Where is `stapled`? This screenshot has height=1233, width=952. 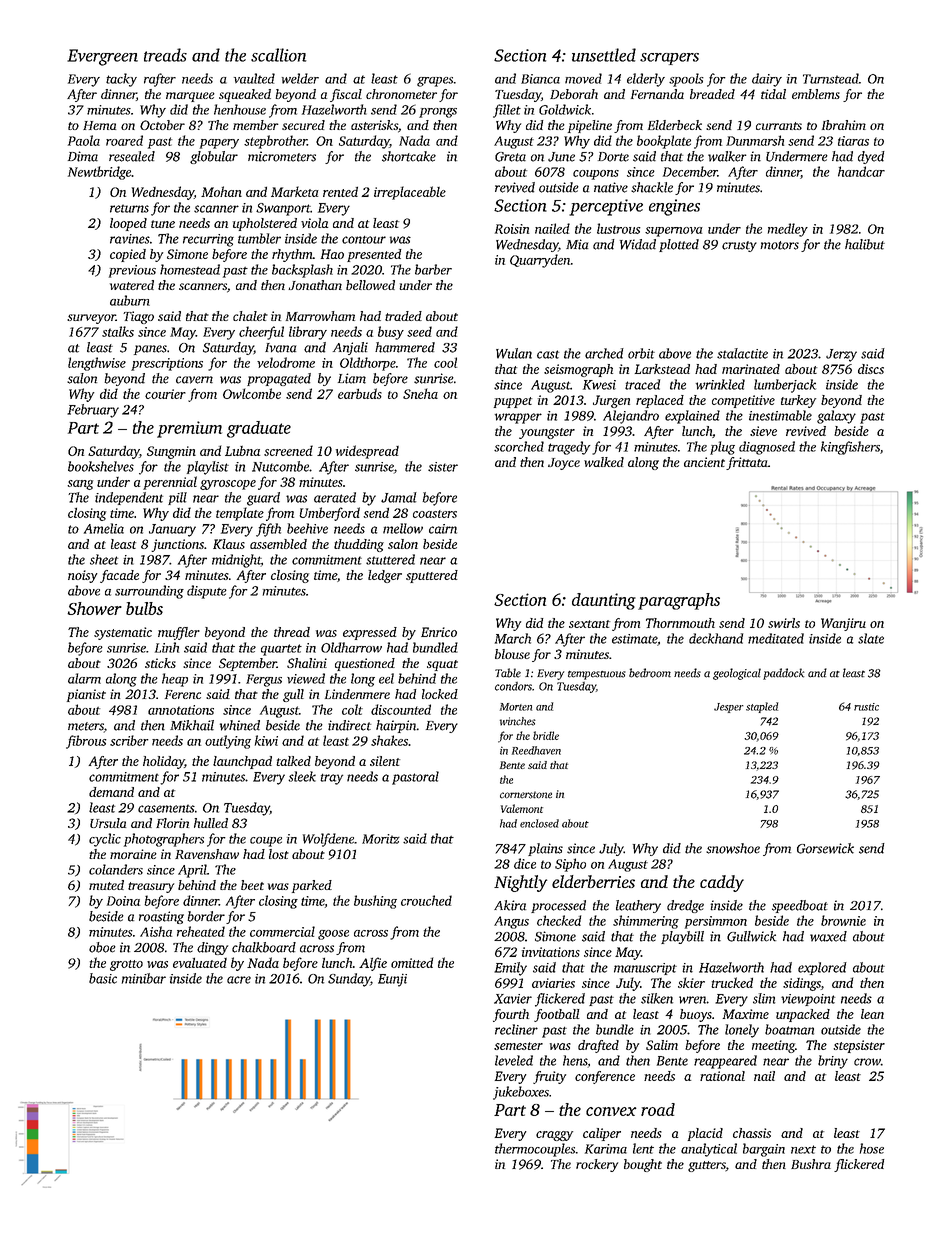 stapled is located at coordinates (762, 707).
